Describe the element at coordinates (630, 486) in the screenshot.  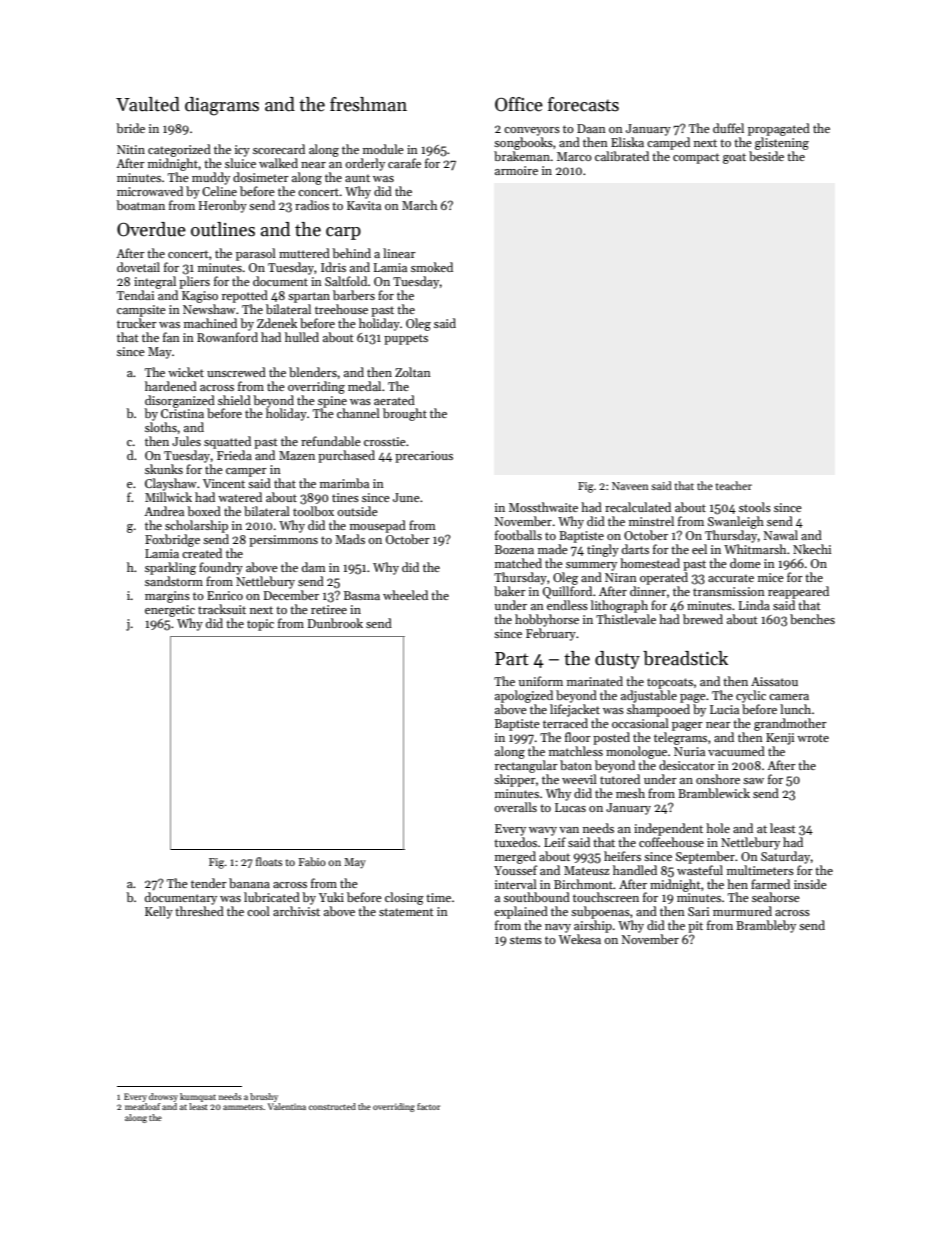
I see `Naveen` at that location.
